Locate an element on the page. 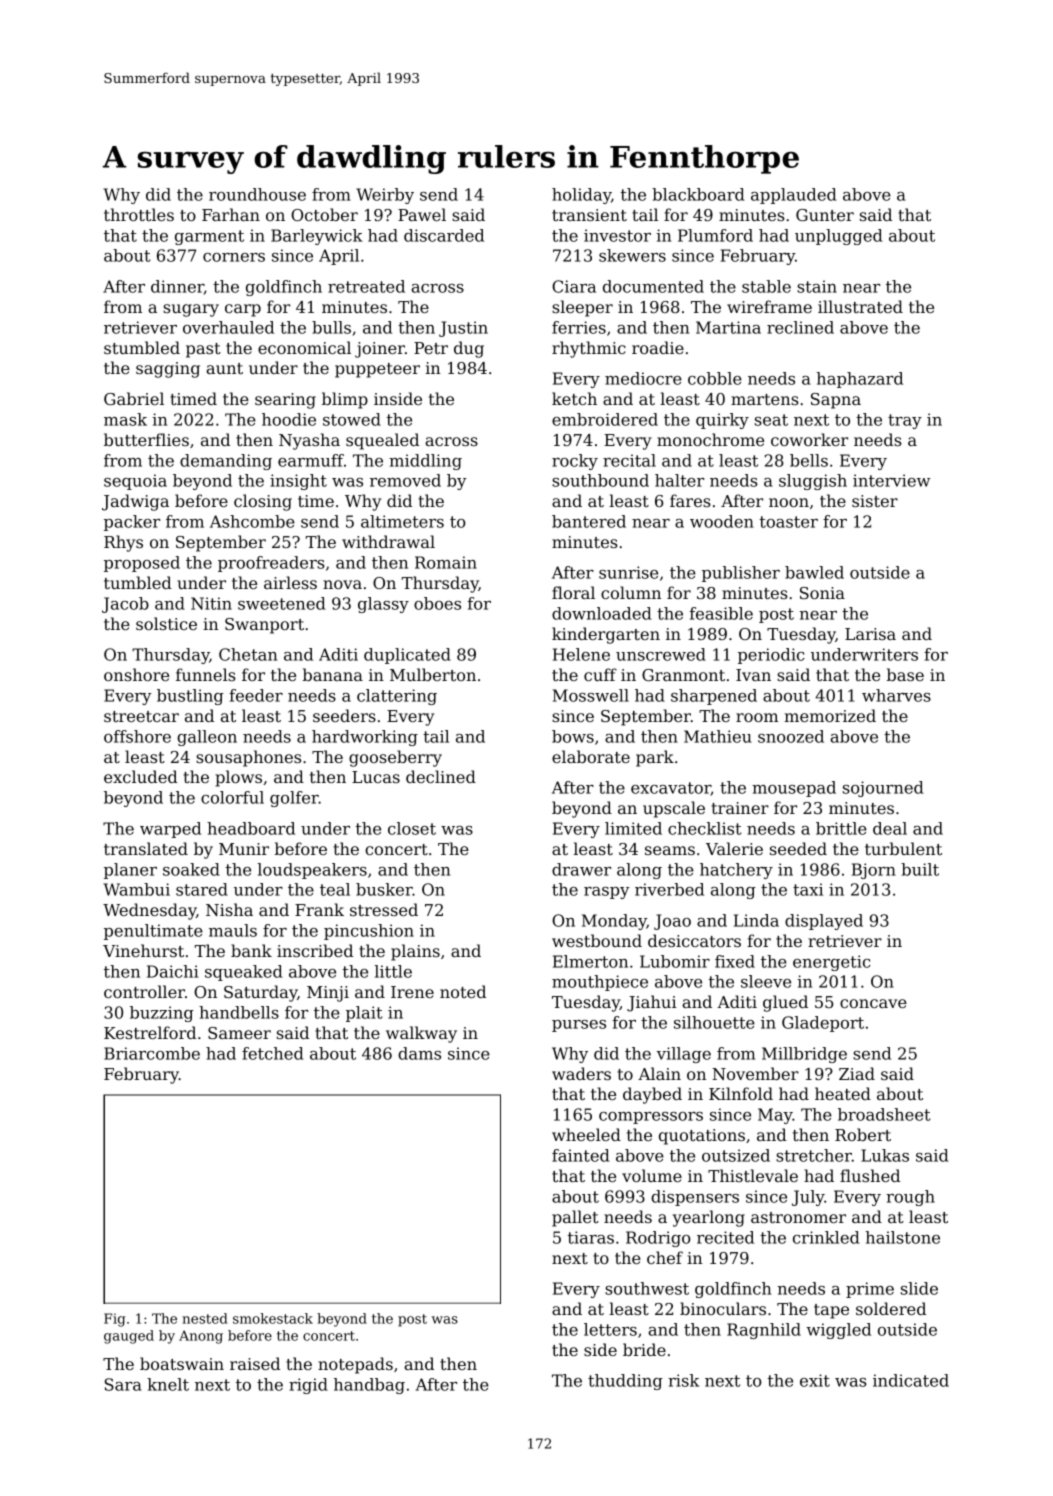 This page has height=1496, width=1053. ketch is located at coordinates (574, 398).
